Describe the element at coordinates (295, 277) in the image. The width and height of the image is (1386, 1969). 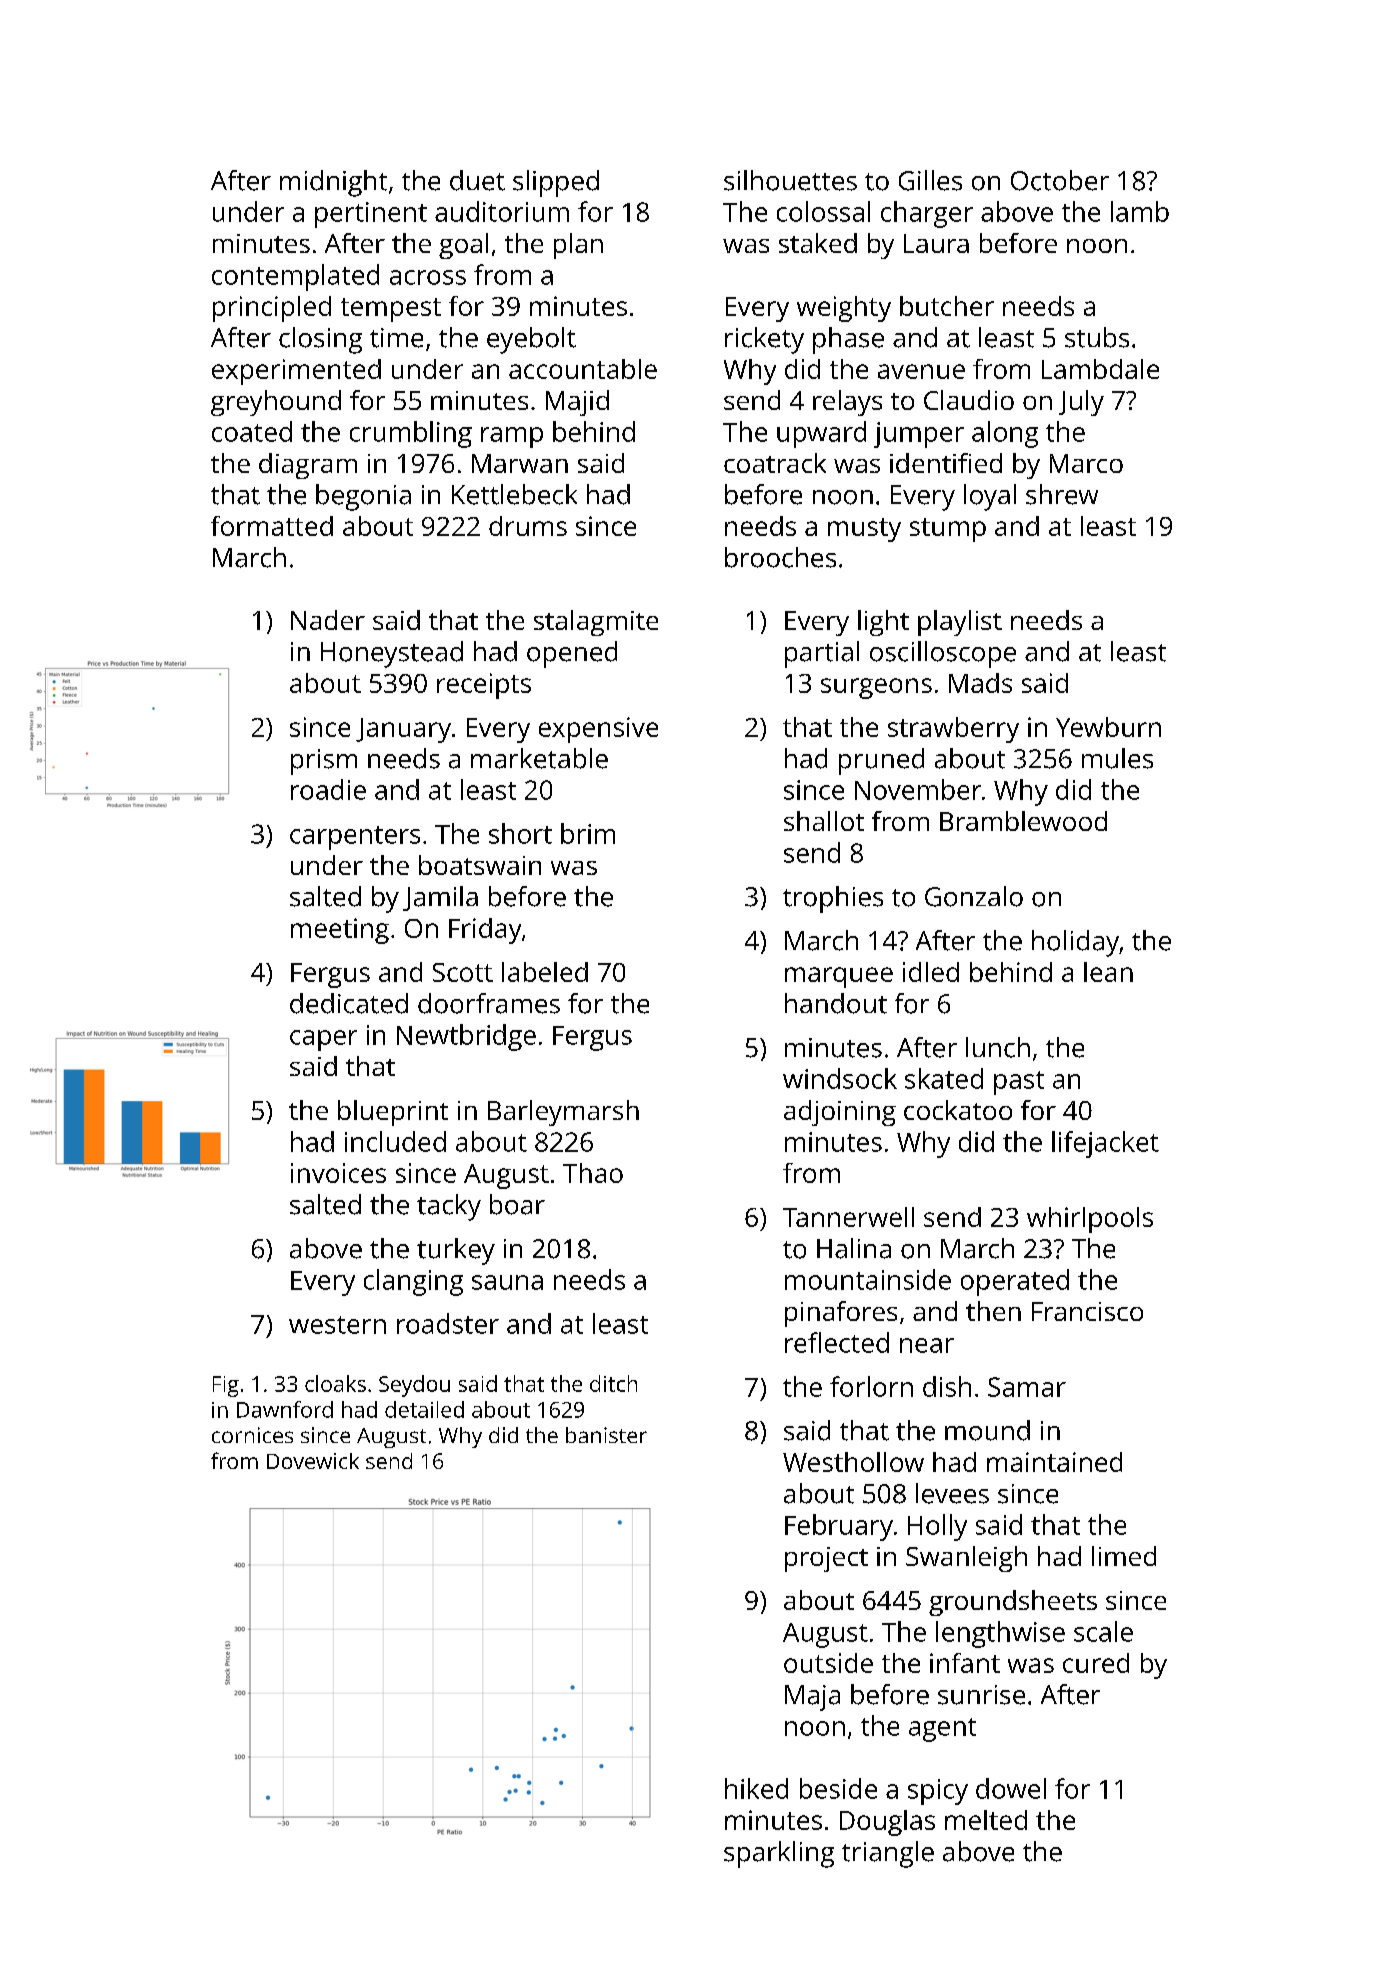
I see `contemplated` at that location.
